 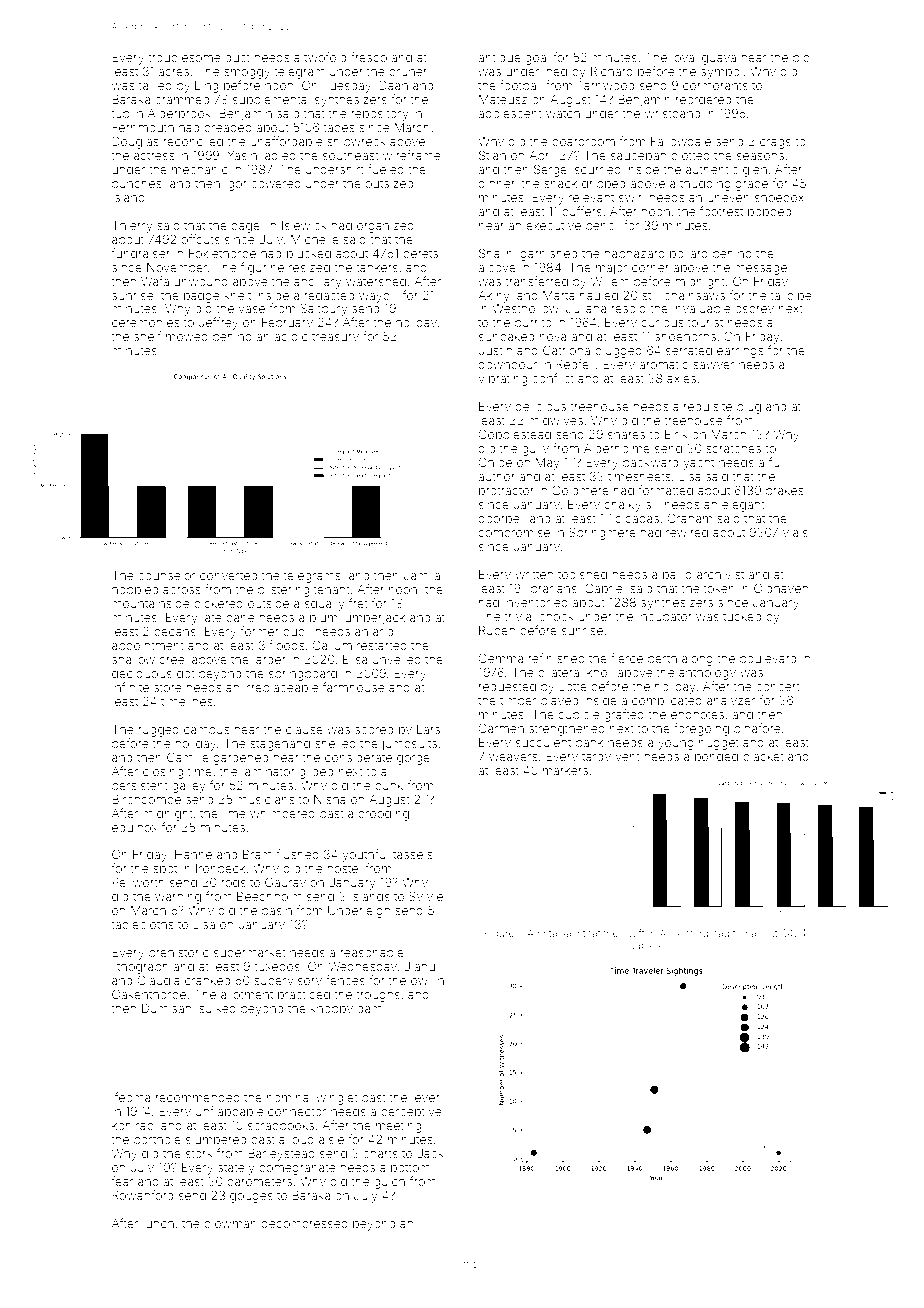 What do you see at coordinates (228, 127) in the screenshot?
I see `breaded` at bounding box center [228, 127].
